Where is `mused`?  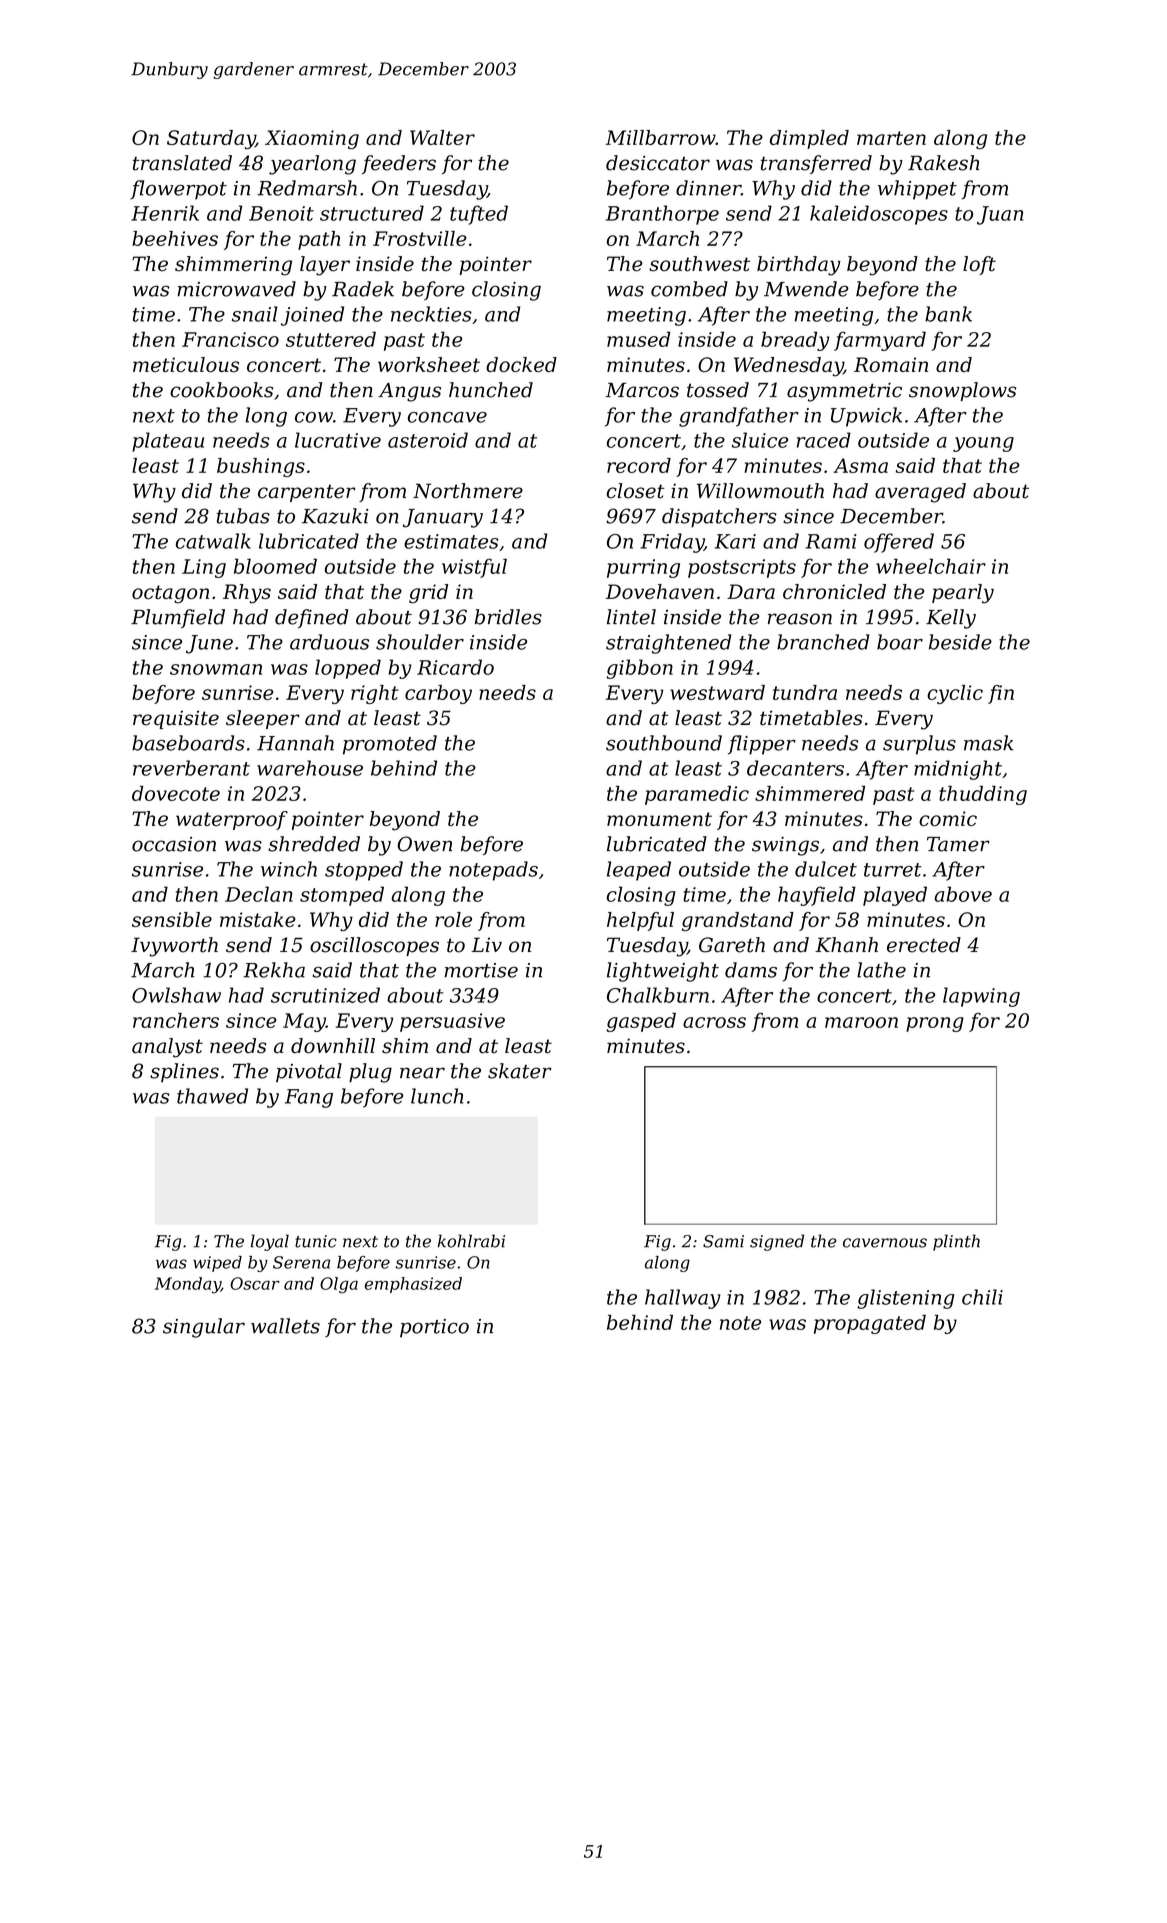
mused is located at coordinates (638, 339).
